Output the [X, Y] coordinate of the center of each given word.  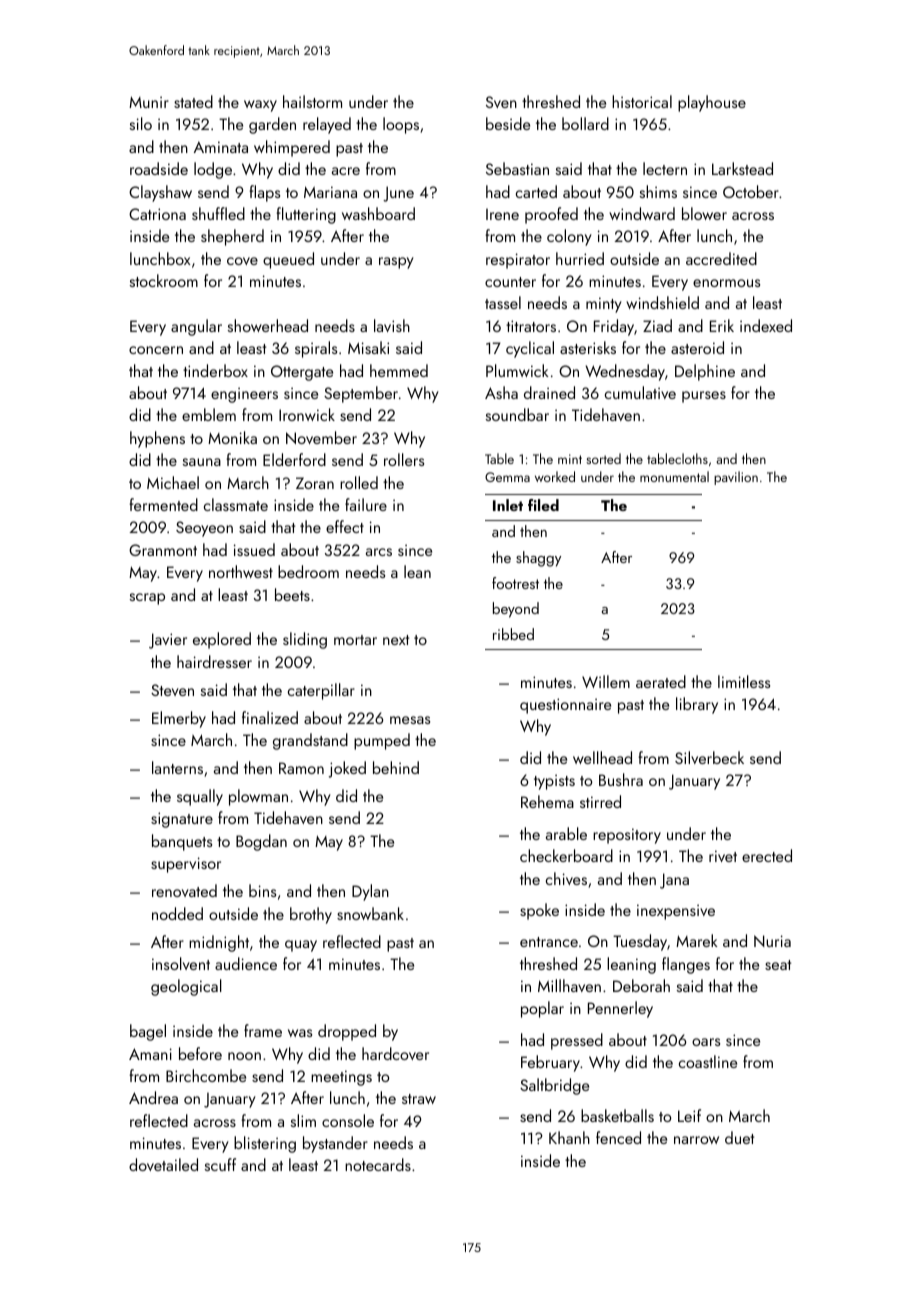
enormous [726, 283]
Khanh [569, 1137]
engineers [244, 395]
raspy [396, 263]
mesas [410, 720]
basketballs [617, 1115]
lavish [392, 325]
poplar [542, 1009]
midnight [219, 943]
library [697, 705]
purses [704, 397]
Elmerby [179, 719]
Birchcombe [206, 1075]
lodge [213, 170]
